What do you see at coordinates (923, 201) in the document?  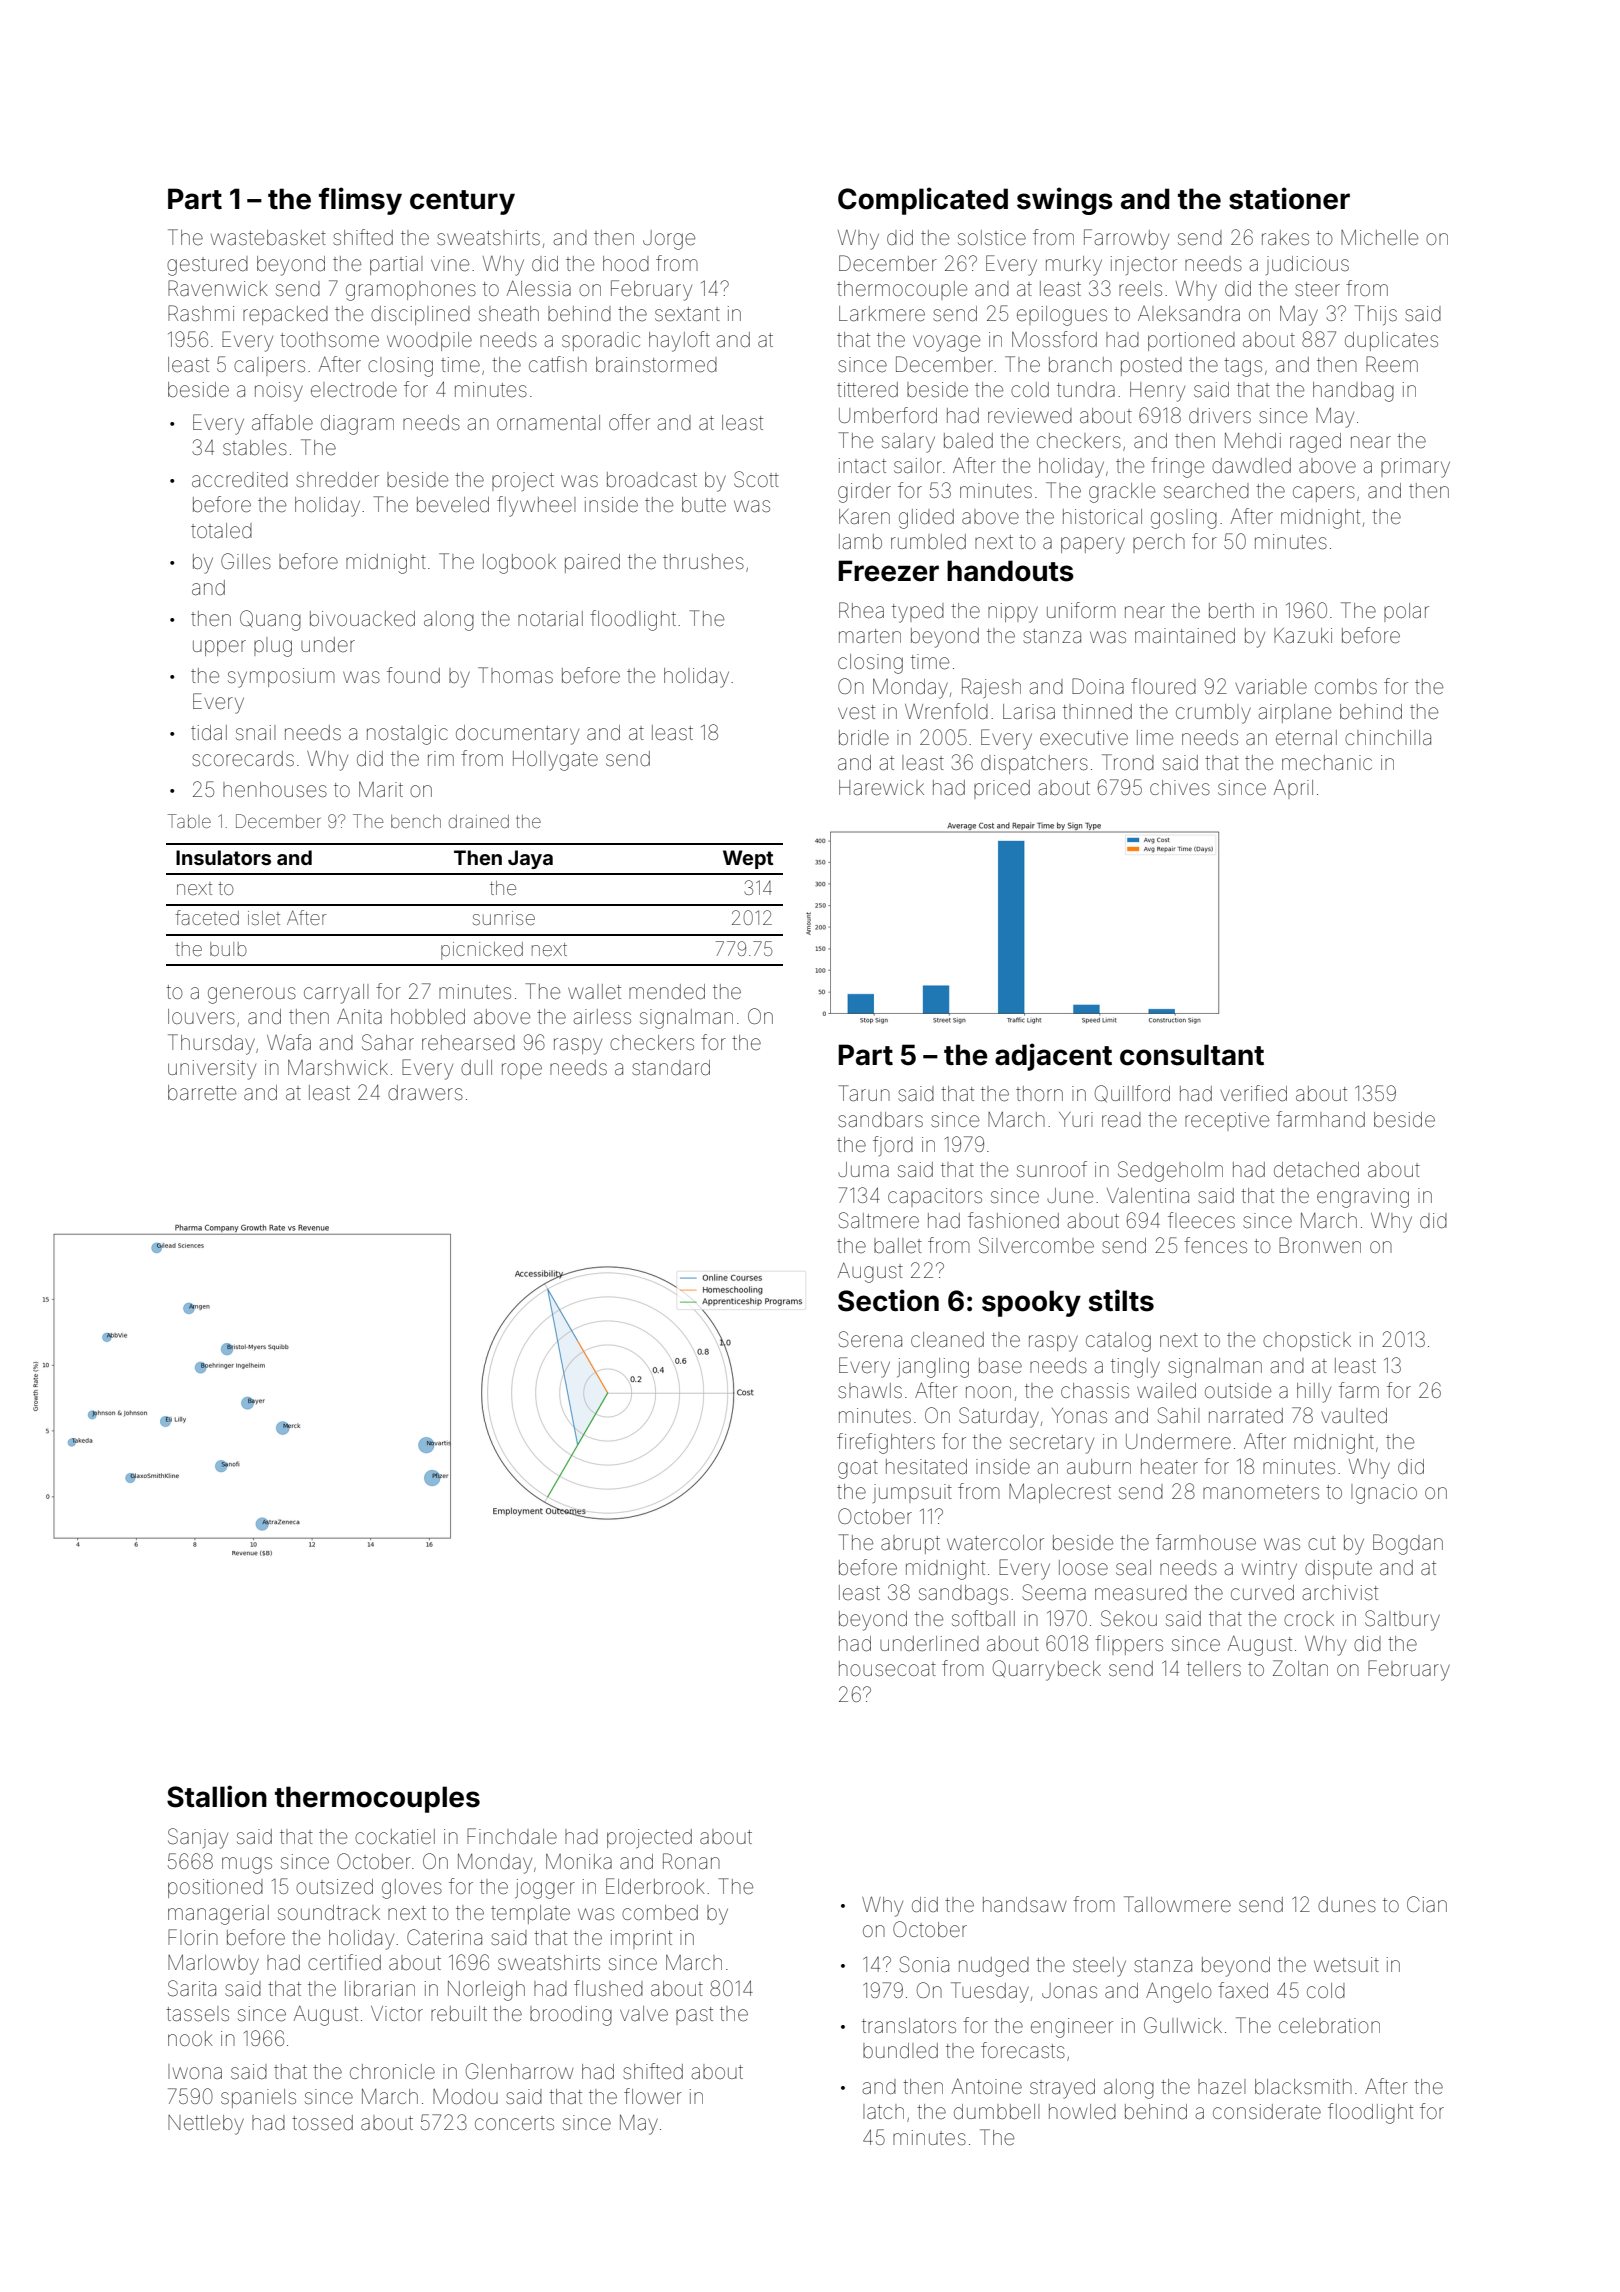 I see `Complicated` at bounding box center [923, 201].
